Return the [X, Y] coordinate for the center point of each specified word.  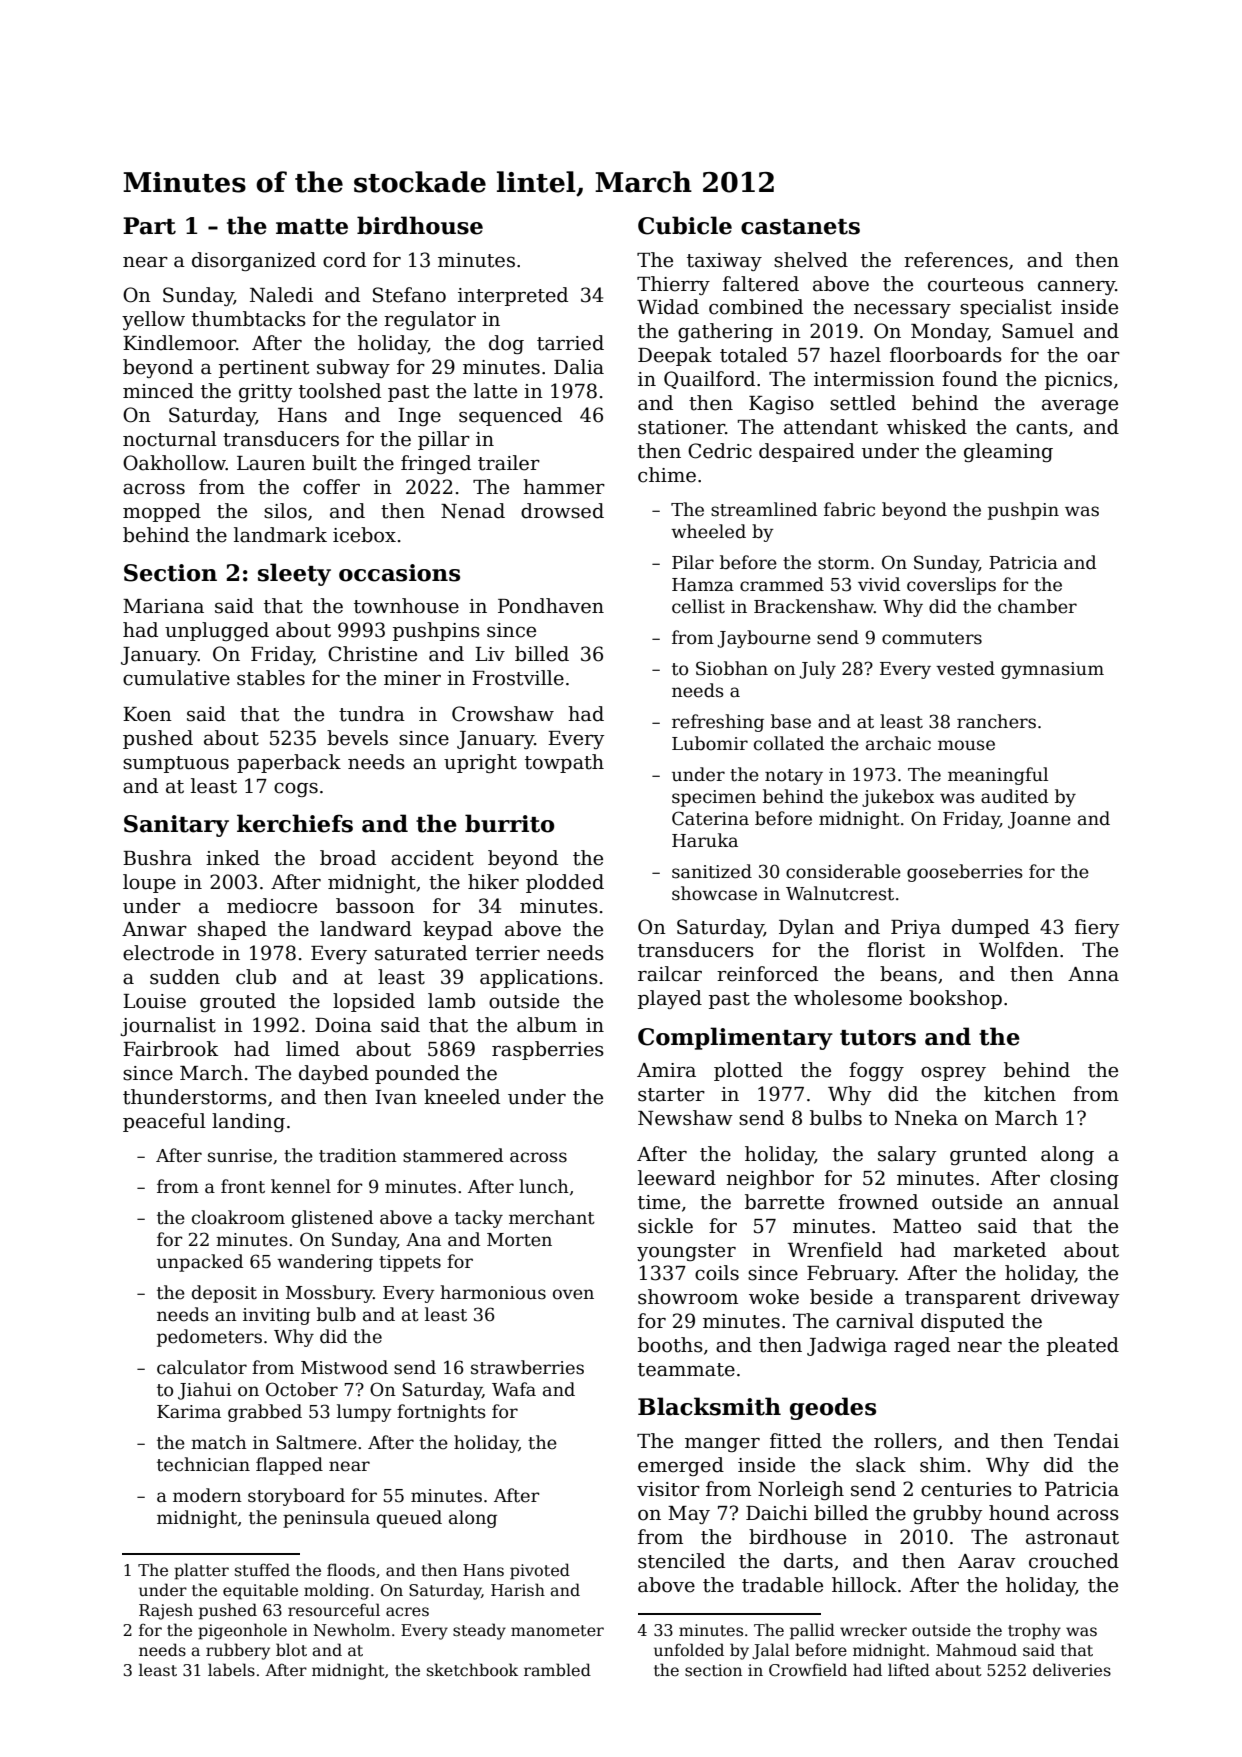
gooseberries [965, 873]
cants [1042, 428]
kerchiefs [295, 823]
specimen [714, 798]
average [1080, 407]
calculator [202, 1367]
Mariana [163, 606]
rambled [557, 1669]
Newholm [352, 1629]
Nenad [473, 511]
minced [158, 391]
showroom [688, 1297]
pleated [1083, 1346]
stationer [681, 427]
